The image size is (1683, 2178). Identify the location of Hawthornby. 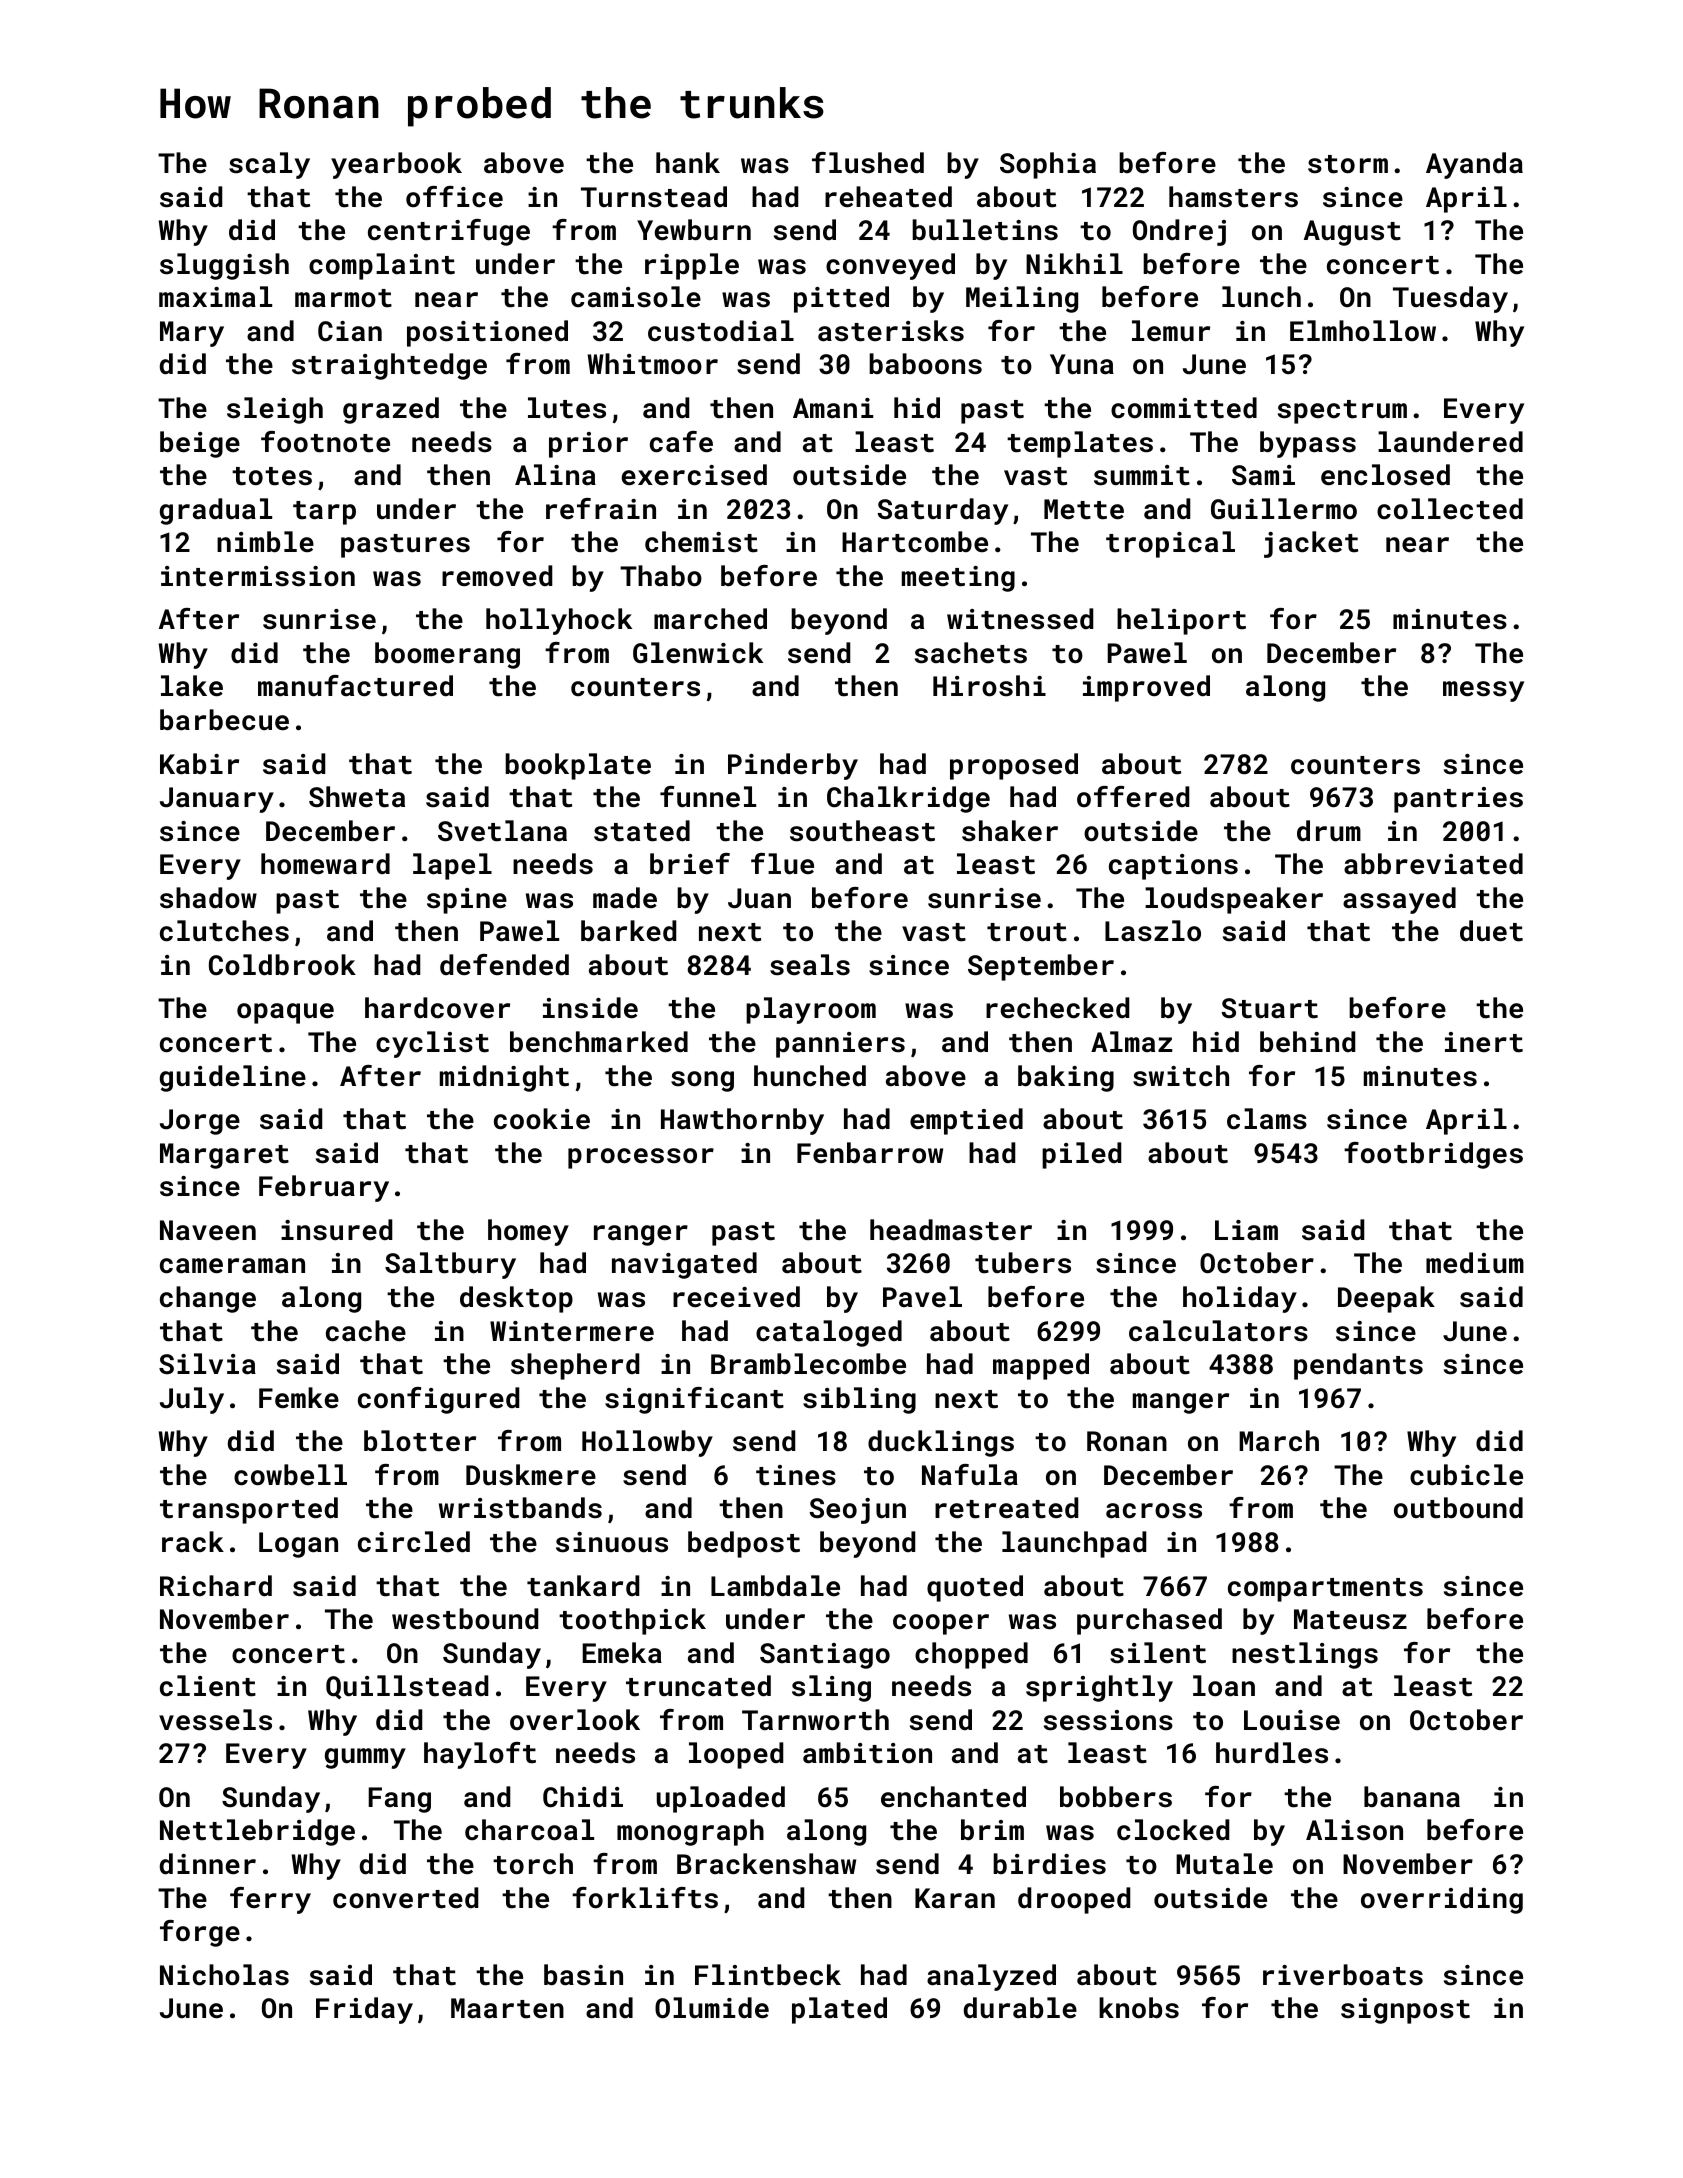
(742, 1121).
